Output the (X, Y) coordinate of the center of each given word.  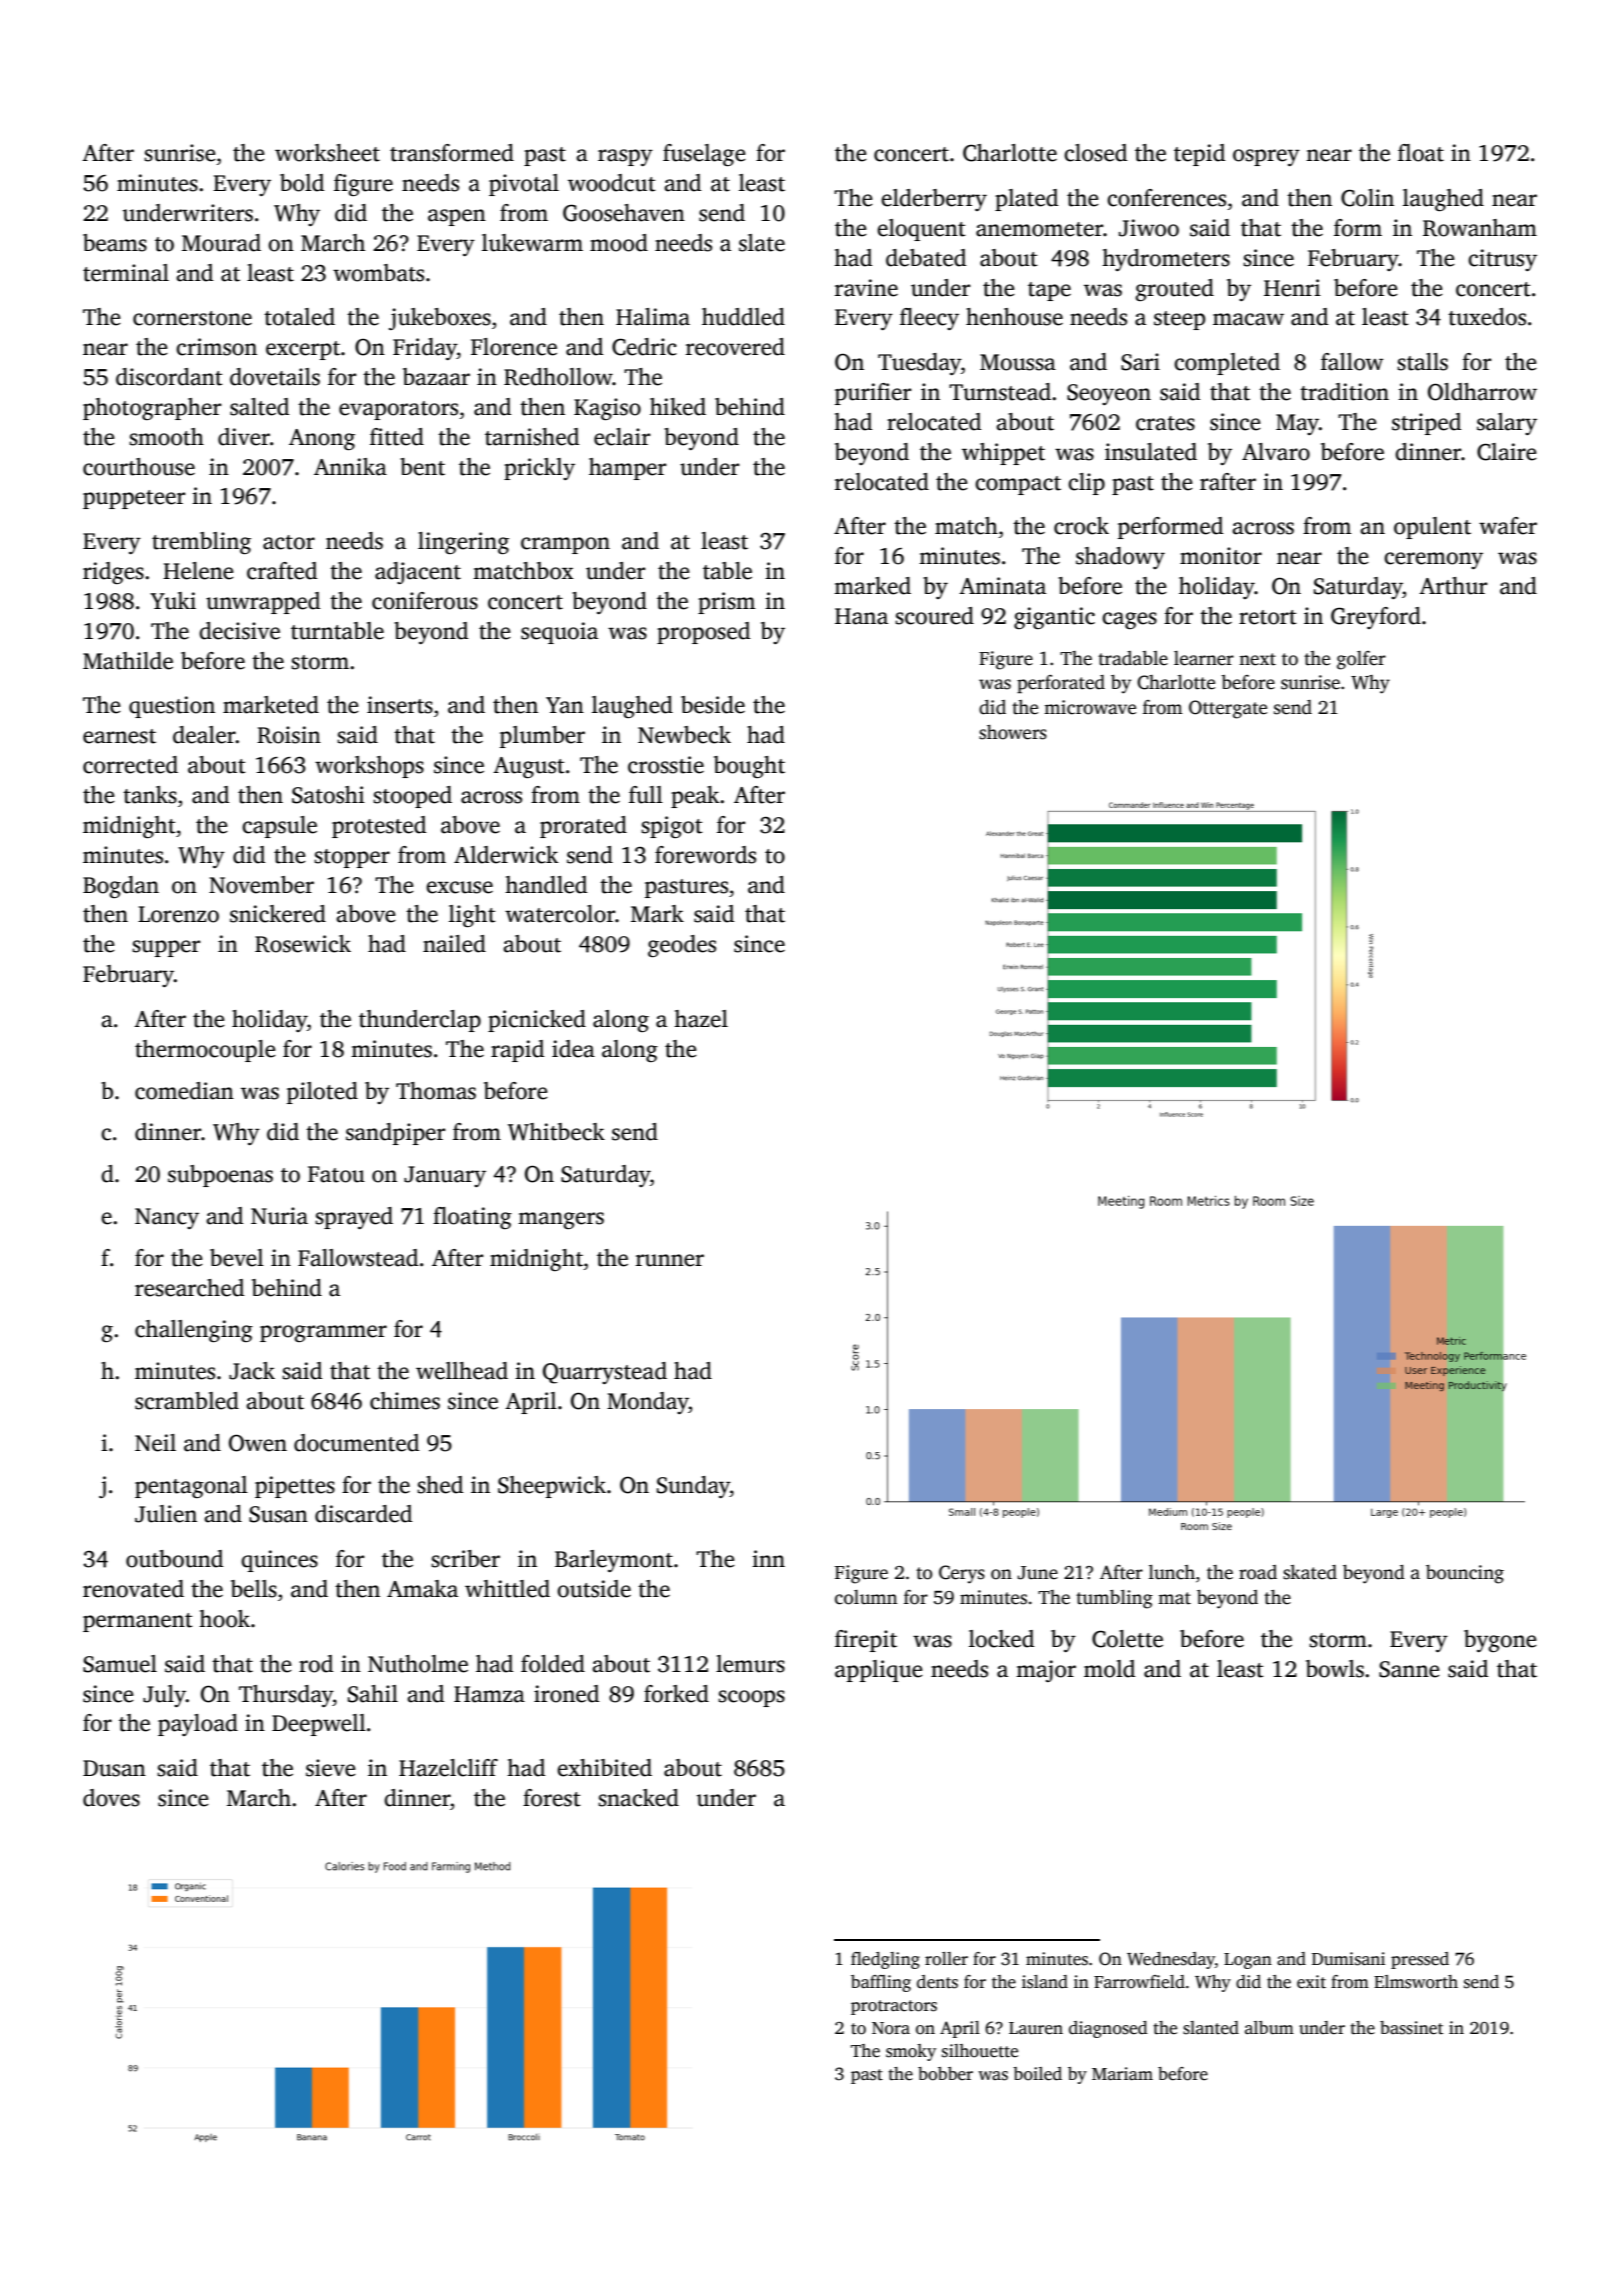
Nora (891, 2028)
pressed (1420, 1960)
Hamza (489, 1694)
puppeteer (134, 499)
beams (115, 243)
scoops (751, 1698)
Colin (1367, 198)
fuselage (704, 155)
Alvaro (1276, 452)
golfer (1361, 660)
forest (552, 1798)
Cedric (644, 347)
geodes (682, 946)
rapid (517, 1051)
